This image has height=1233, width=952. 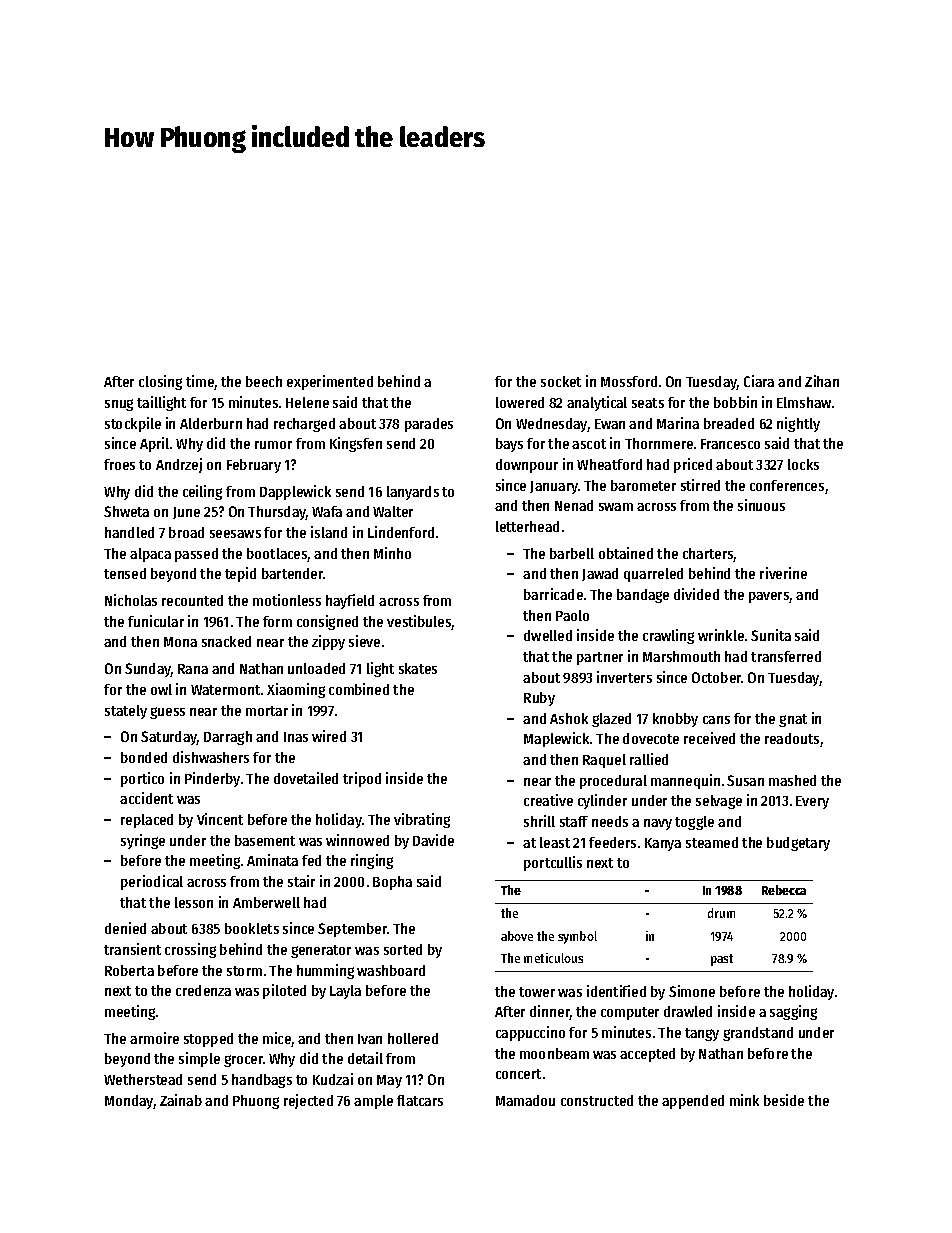 What do you see at coordinates (181, 1100) in the image?
I see `Zainab` at bounding box center [181, 1100].
